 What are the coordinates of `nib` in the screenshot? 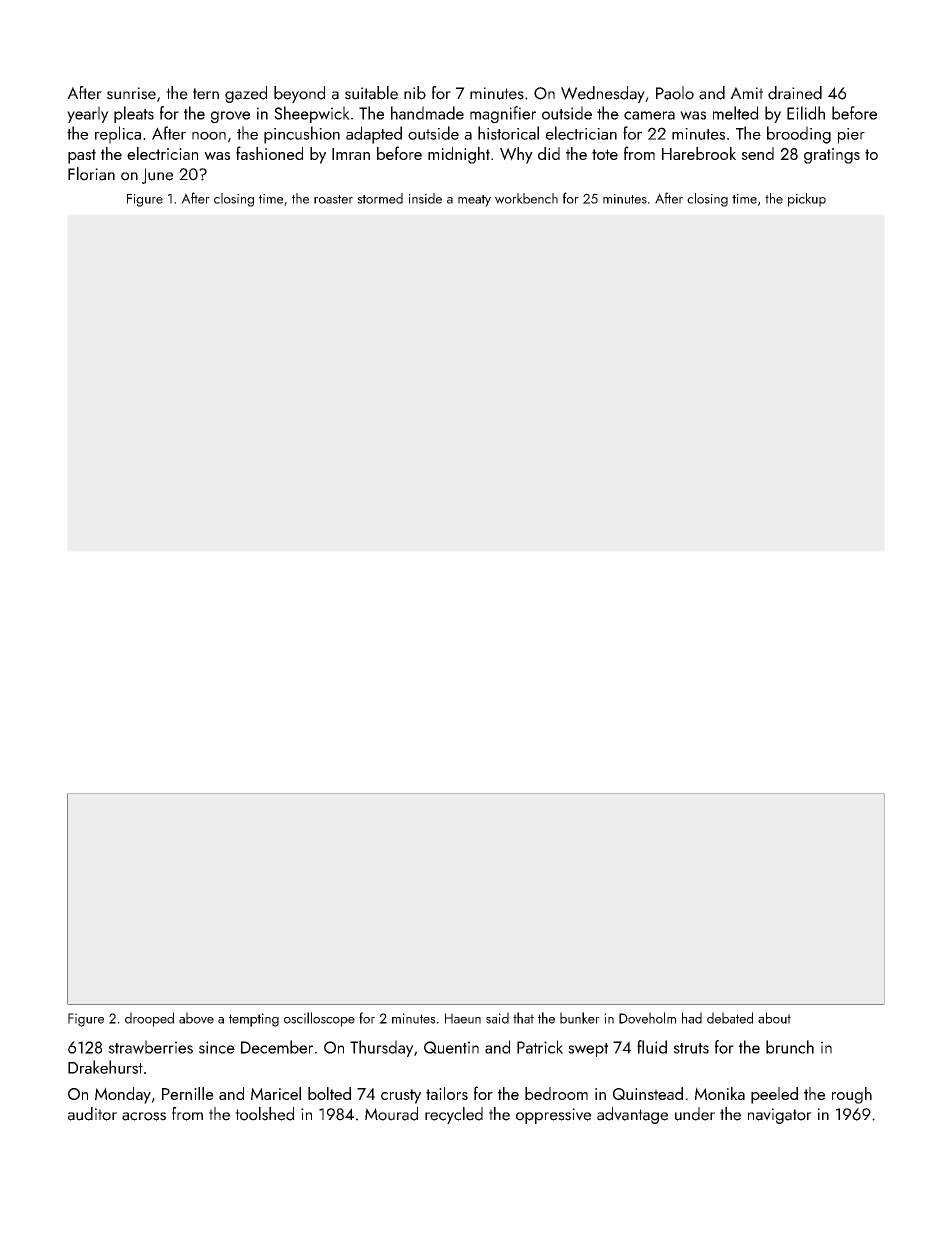 It's located at (415, 93).
